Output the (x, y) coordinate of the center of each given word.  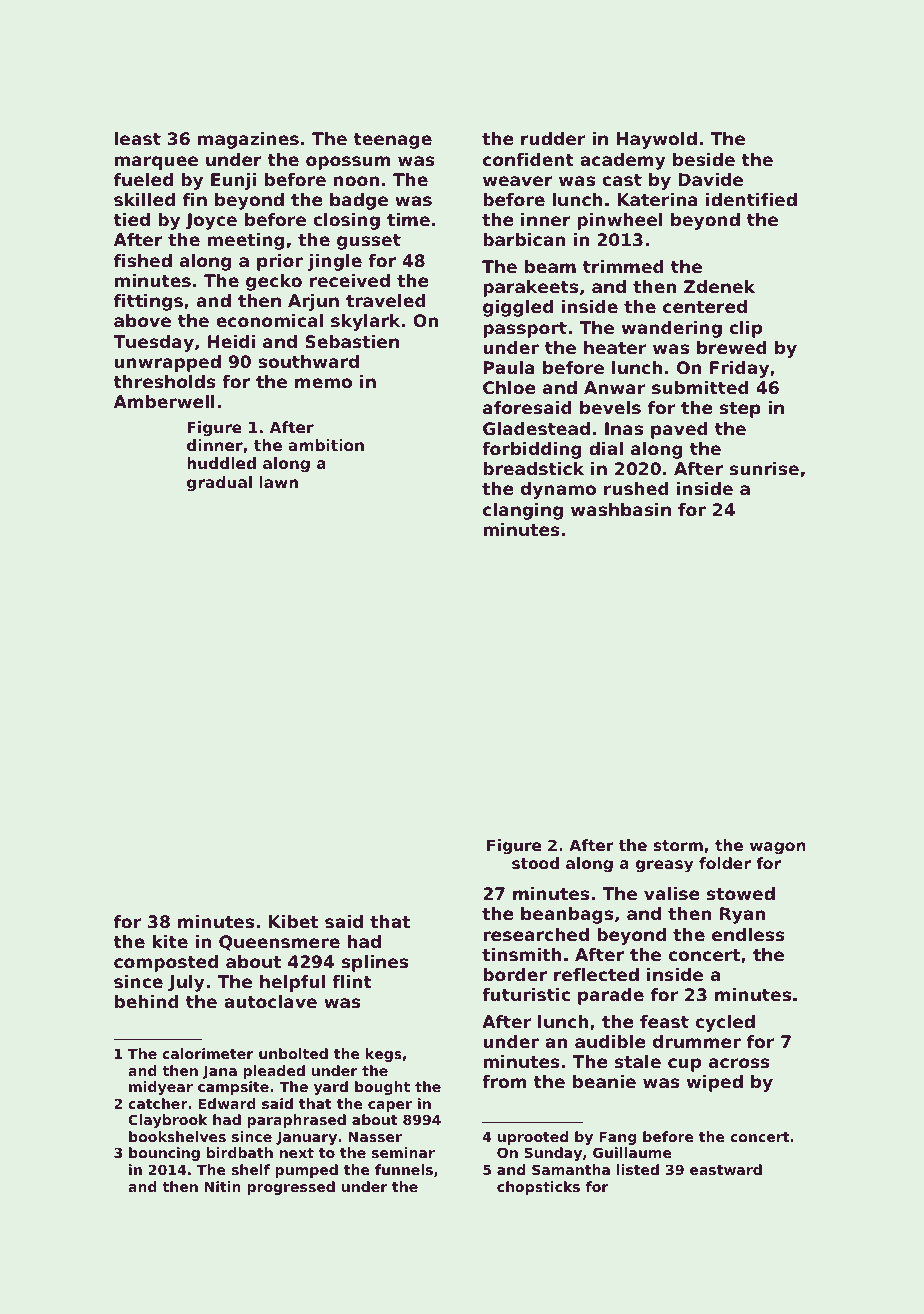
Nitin (223, 1186)
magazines (248, 140)
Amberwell (164, 401)
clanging (523, 511)
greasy (664, 866)
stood (535, 863)
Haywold (657, 140)
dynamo (558, 490)
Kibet (293, 921)
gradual (219, 484)
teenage (392, 141)
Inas (624, 428)
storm (678, 845)
